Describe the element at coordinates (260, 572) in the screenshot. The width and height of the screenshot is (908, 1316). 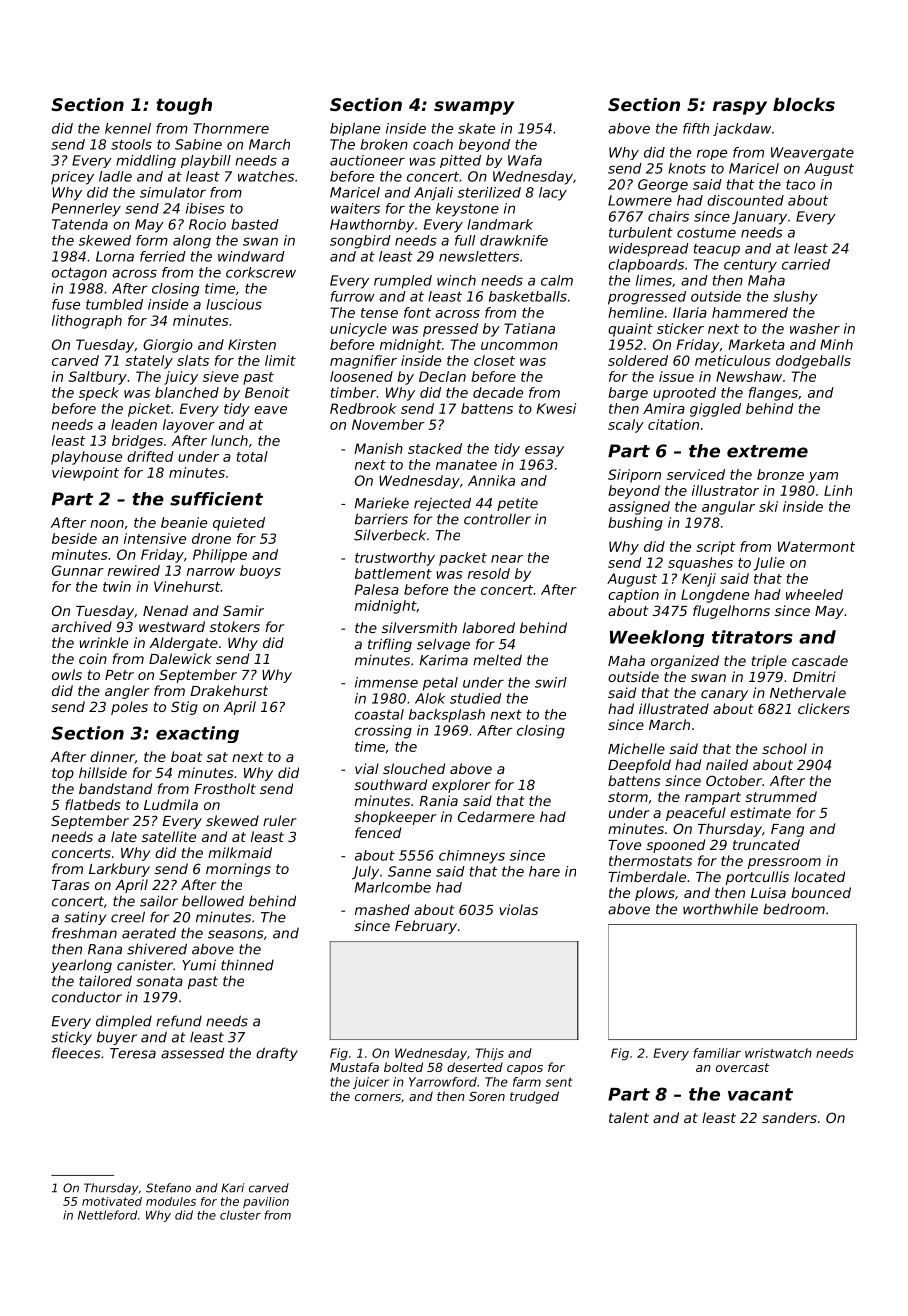
I see `buoys` at that location.
